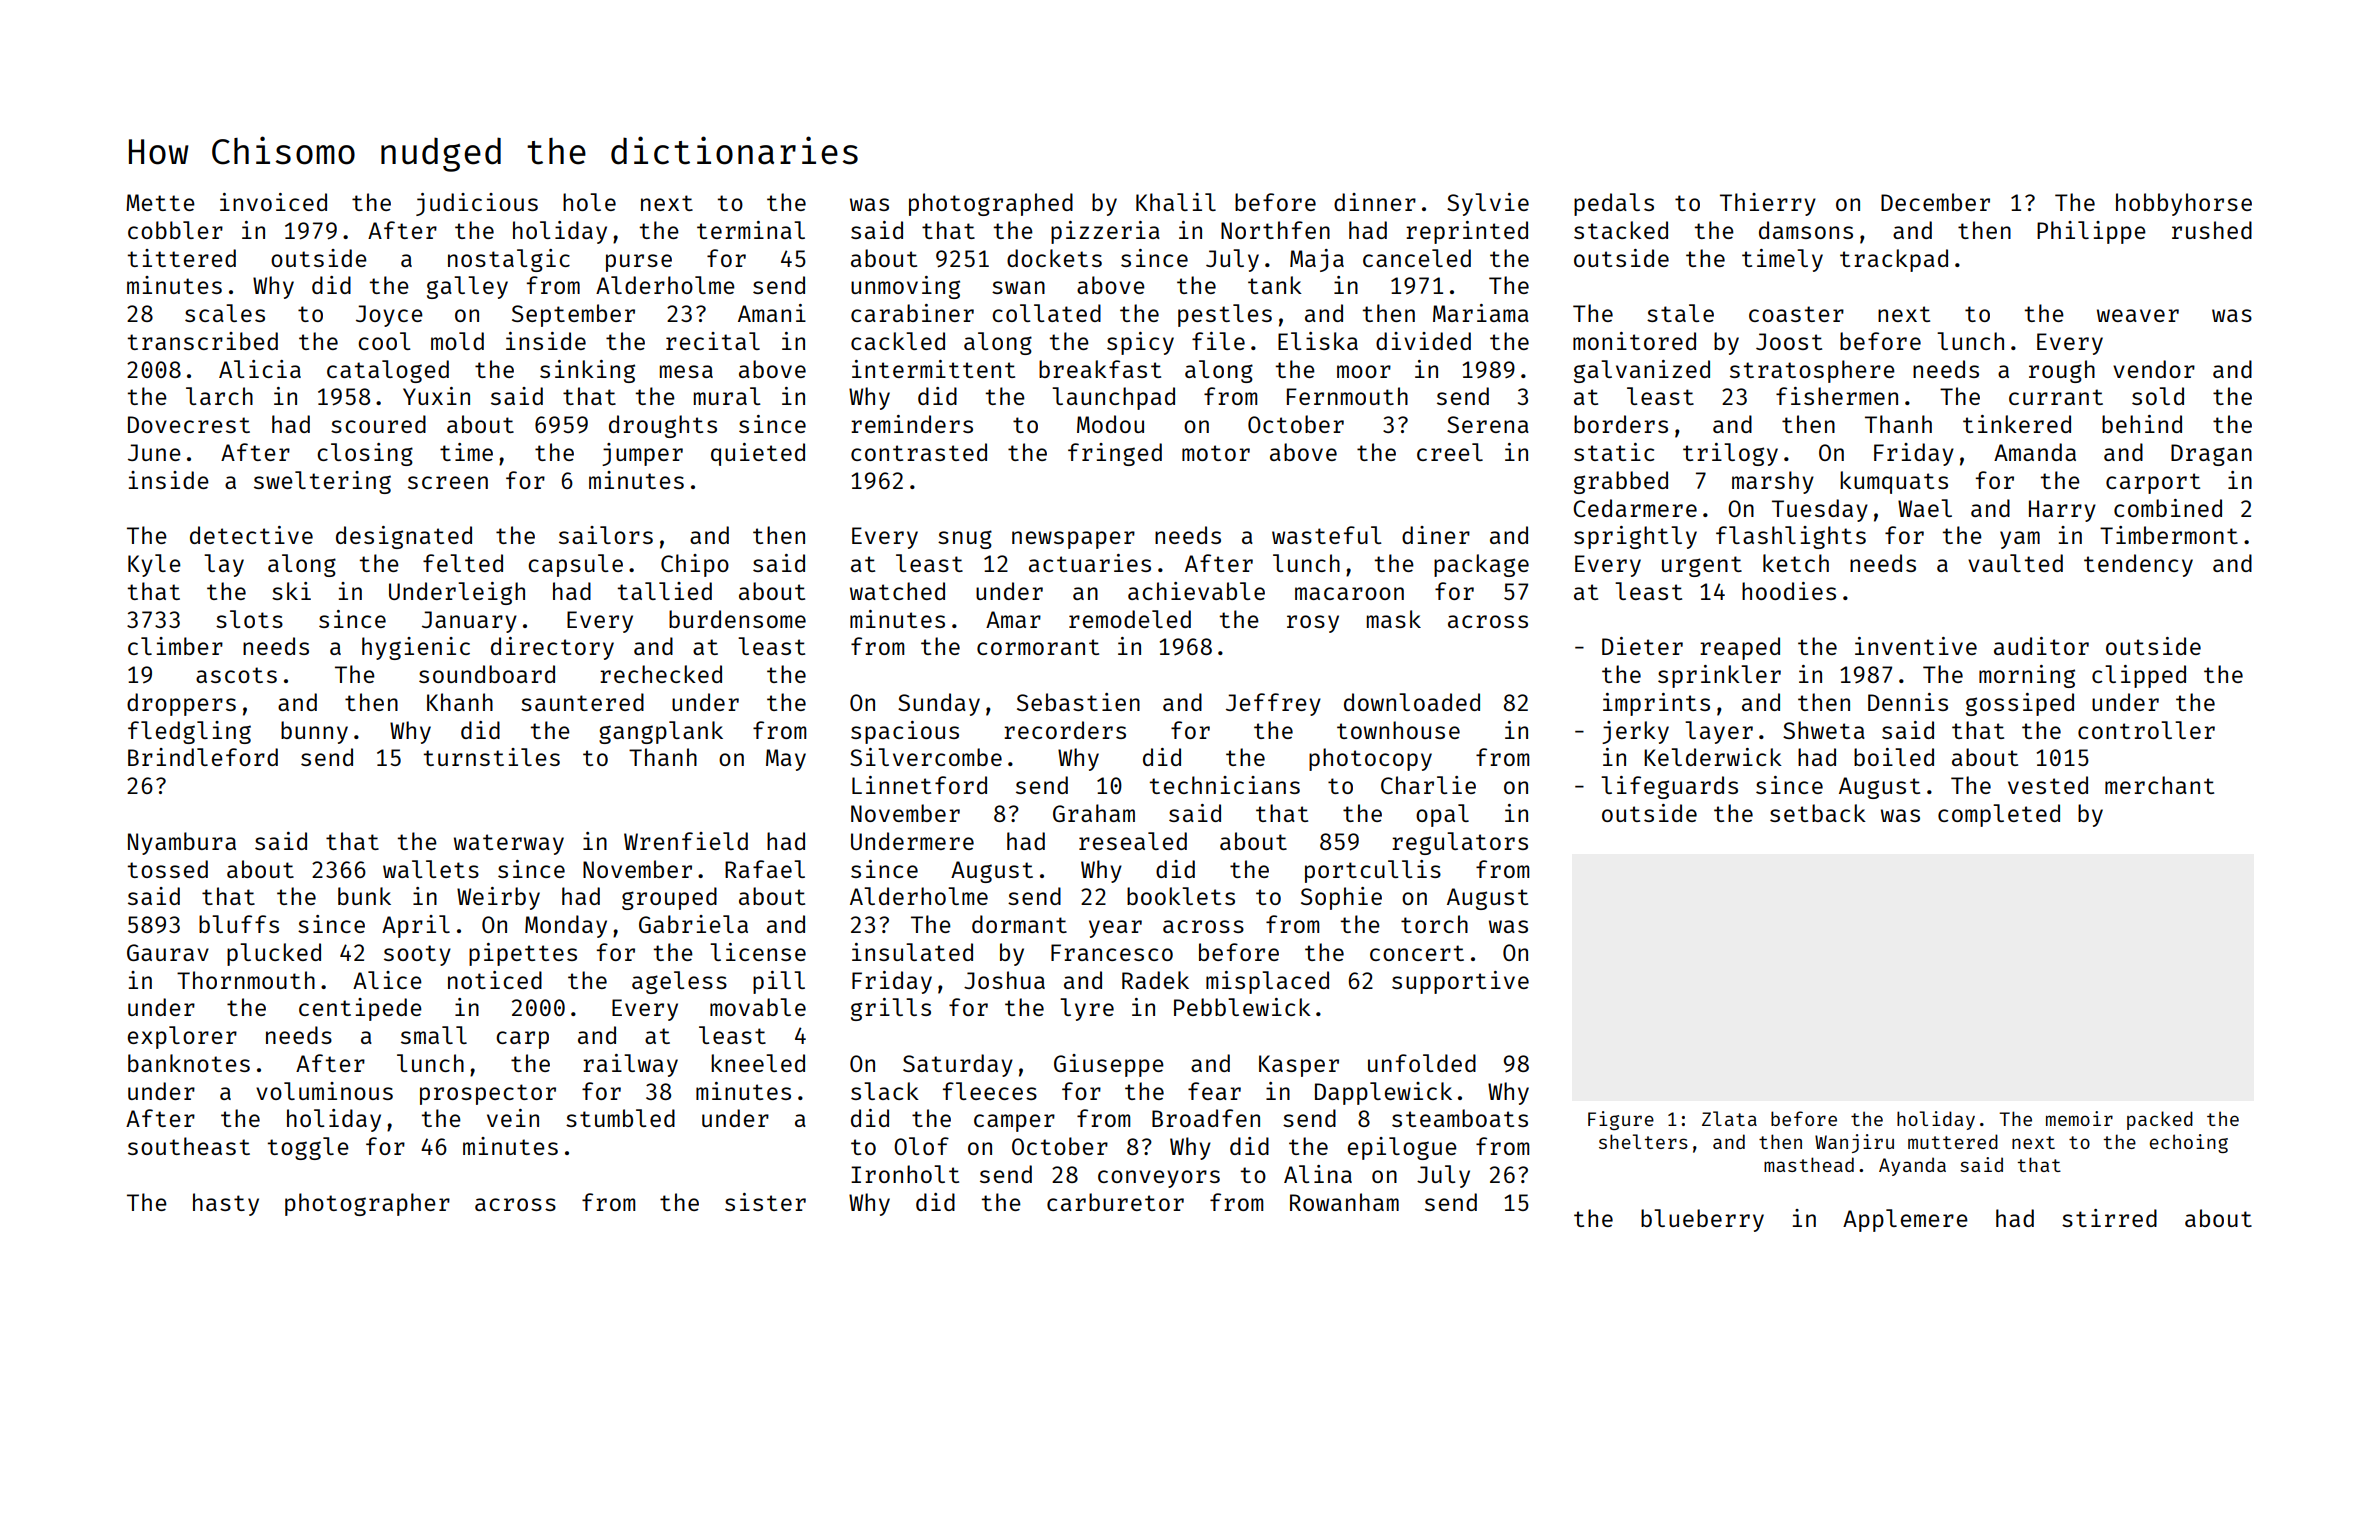 The image size is (2380, 1540). Describe the element at coordinates (182, 843) in the screenshot. I see `Nyambura` at that location.
